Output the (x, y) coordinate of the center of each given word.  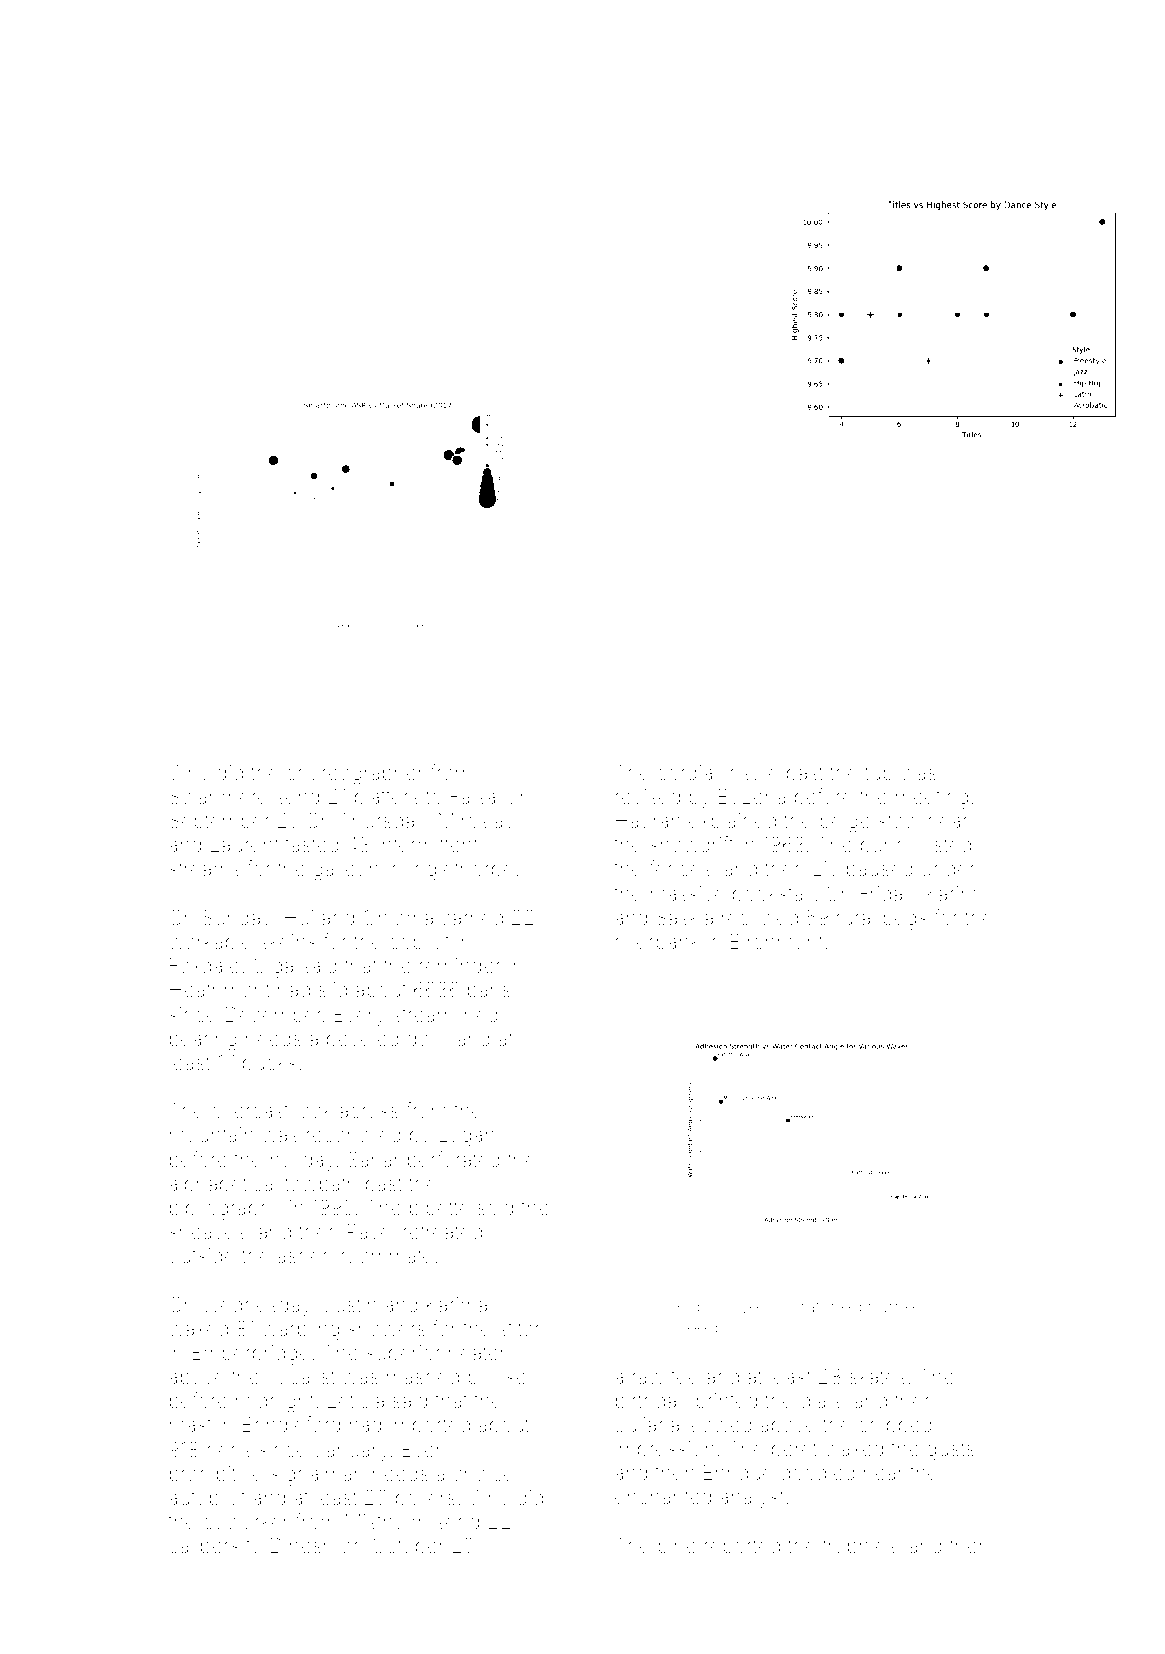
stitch (521, 1328)
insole (752, 772)
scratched (821, 1306)
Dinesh (302, 1546)
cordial (687, 772)
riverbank (657, 941)
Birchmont (777, 941)
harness (901, 1306)
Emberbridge (251, 1355)
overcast (250, 1111)
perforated (454, 1161)
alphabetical (223, 1185)
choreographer (355, 775)
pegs (905, 921)
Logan (466, 1137)
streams (204, 869)
